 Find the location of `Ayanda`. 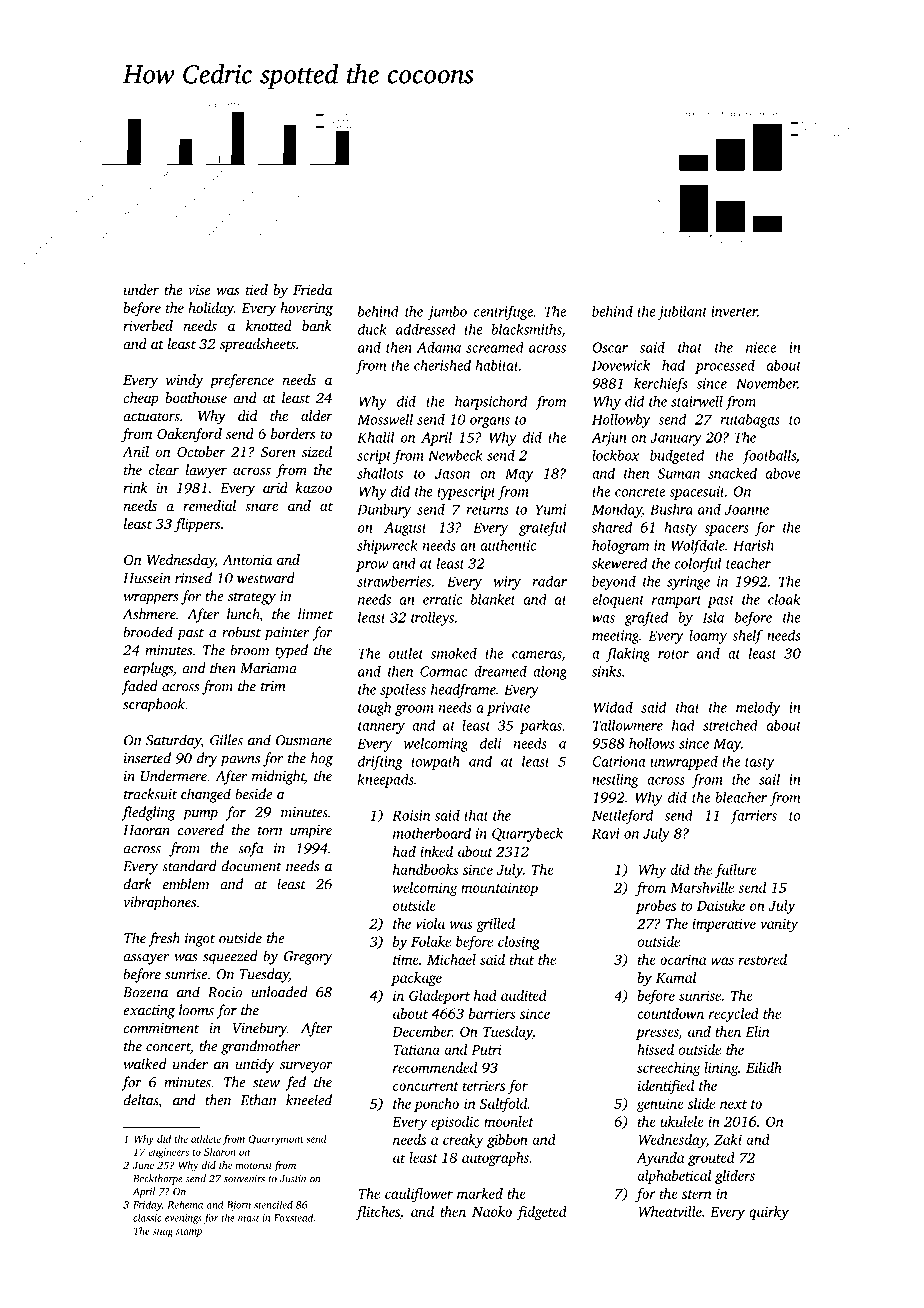

Ayanda is located at coordinates (660, 1159).
